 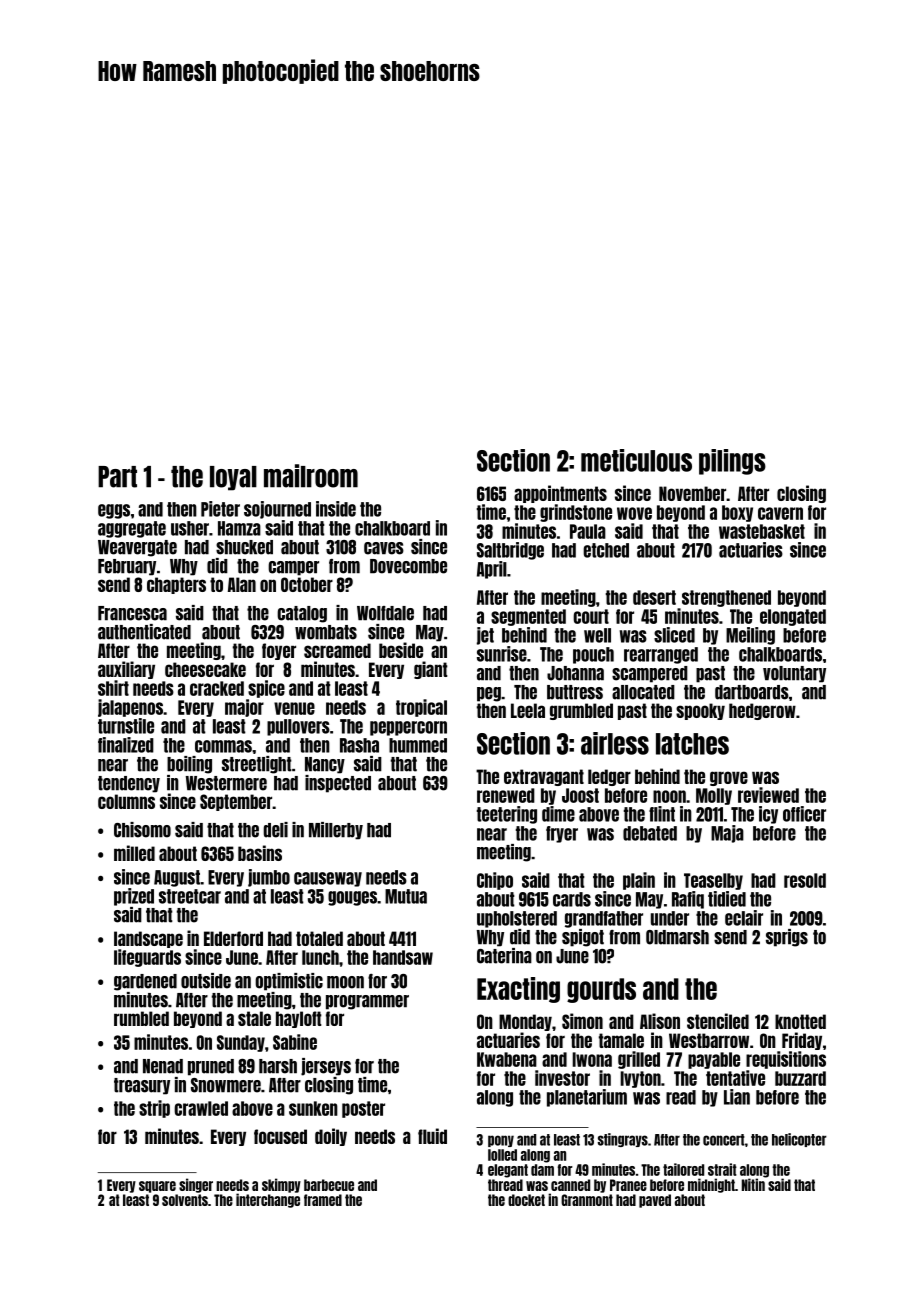 What do you see at coordinates (311, 476) in the image?
I see `mailroom` at bounding box center [311, 476].
